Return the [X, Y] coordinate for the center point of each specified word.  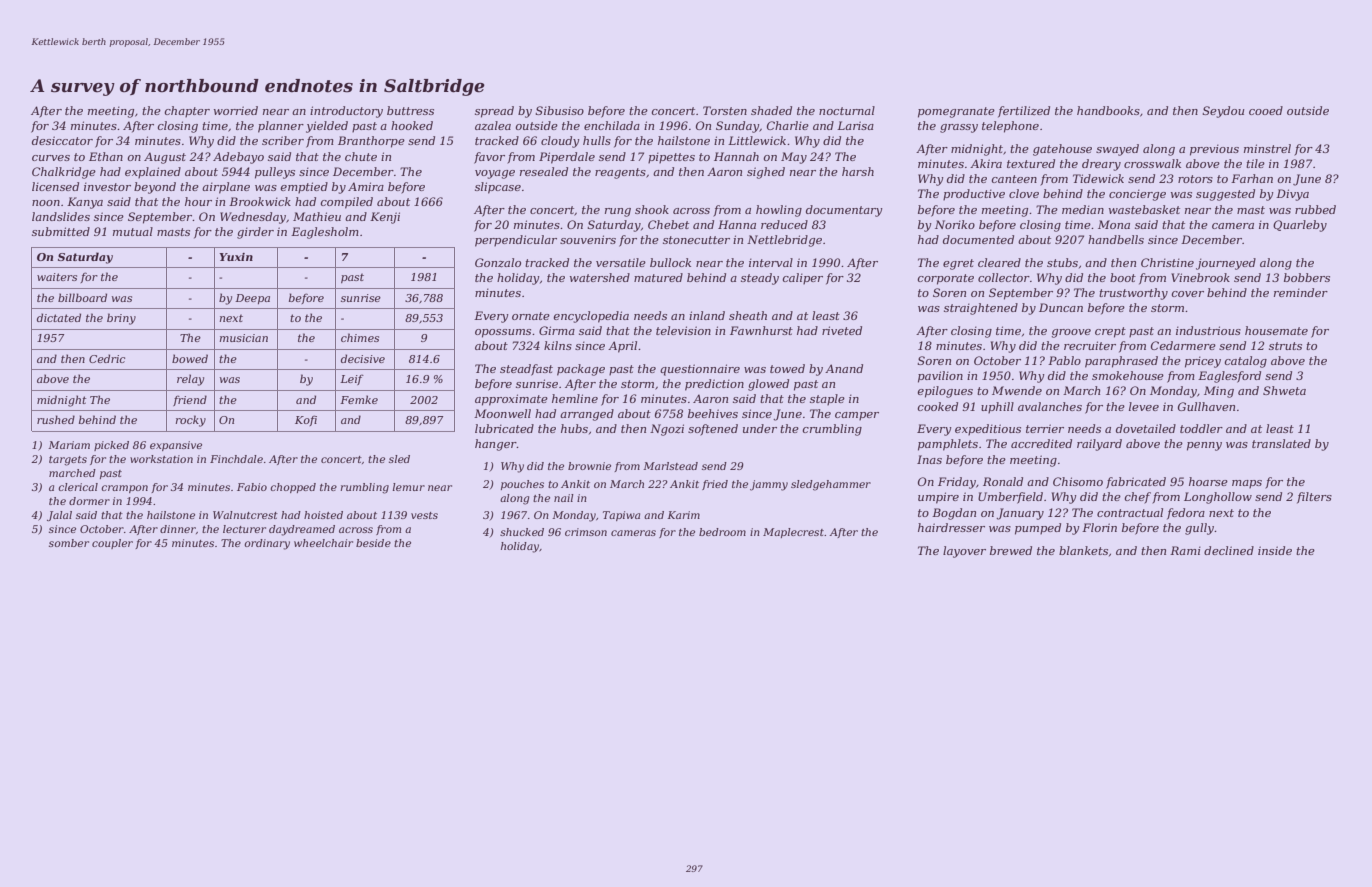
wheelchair [323, 543]
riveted [842, 330]
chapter [187, 112]
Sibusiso [560, 110]
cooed [1266, 110]
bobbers [1307, 277]
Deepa [252, 299]
